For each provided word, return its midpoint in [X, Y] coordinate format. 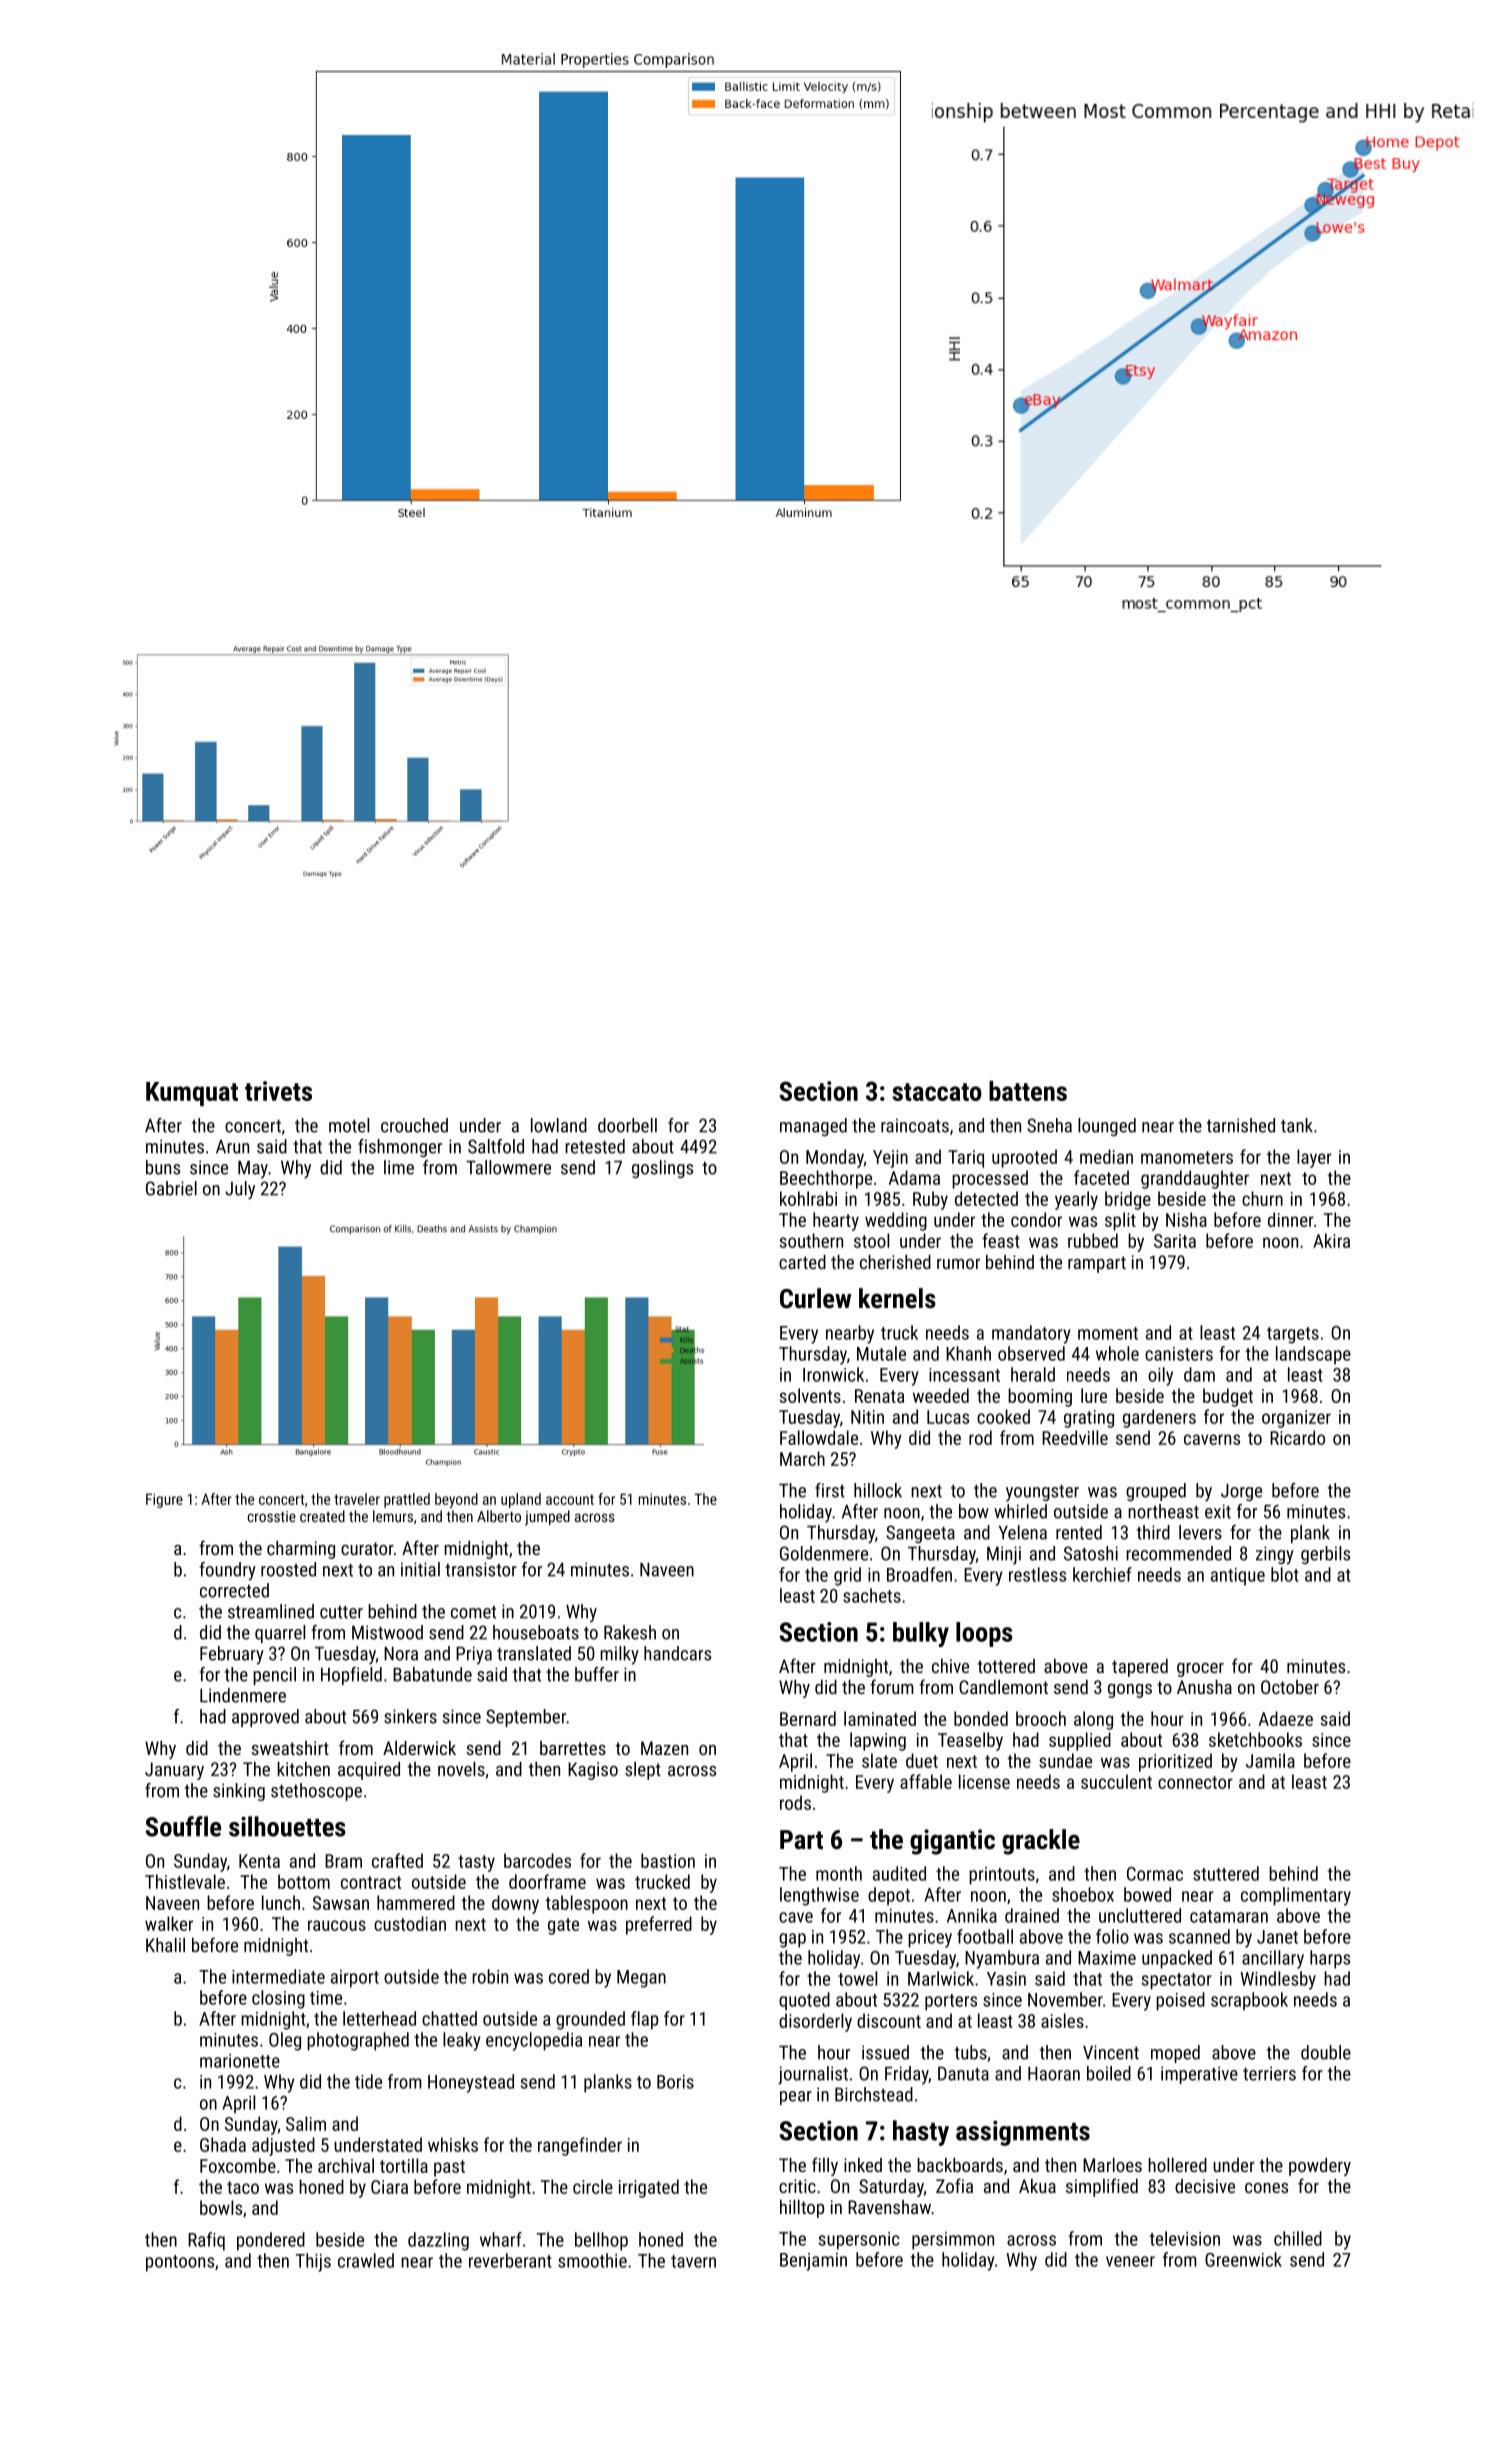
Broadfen [919, 1574]
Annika [972, 1915]
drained [1032, 1915]
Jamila [1270, 1760]
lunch [281, 1902]
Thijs [313, 2262]
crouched [414, 1125]
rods [795, 1802]
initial [420, 1569]
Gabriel [171, 1188]
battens [1028, 1091]
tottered [1006, 1666]
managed [813, 1127]
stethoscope [316, 1792]
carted [802, 1262]
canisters [1179, 1354]
